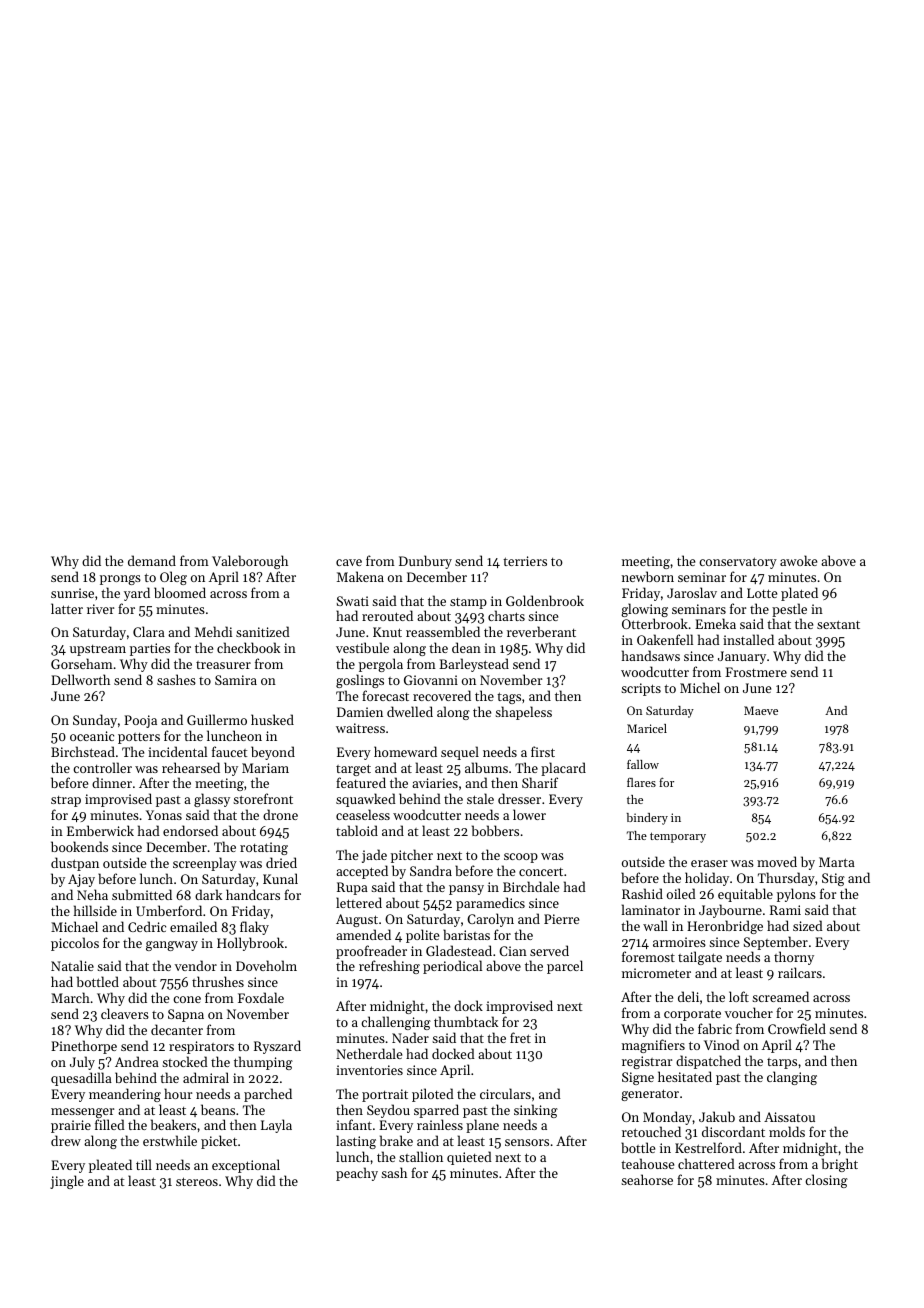 This page has width=924, height=1308. Describe the element at coordinates (667, 1118) in the page. I see `Monday` at that location.
